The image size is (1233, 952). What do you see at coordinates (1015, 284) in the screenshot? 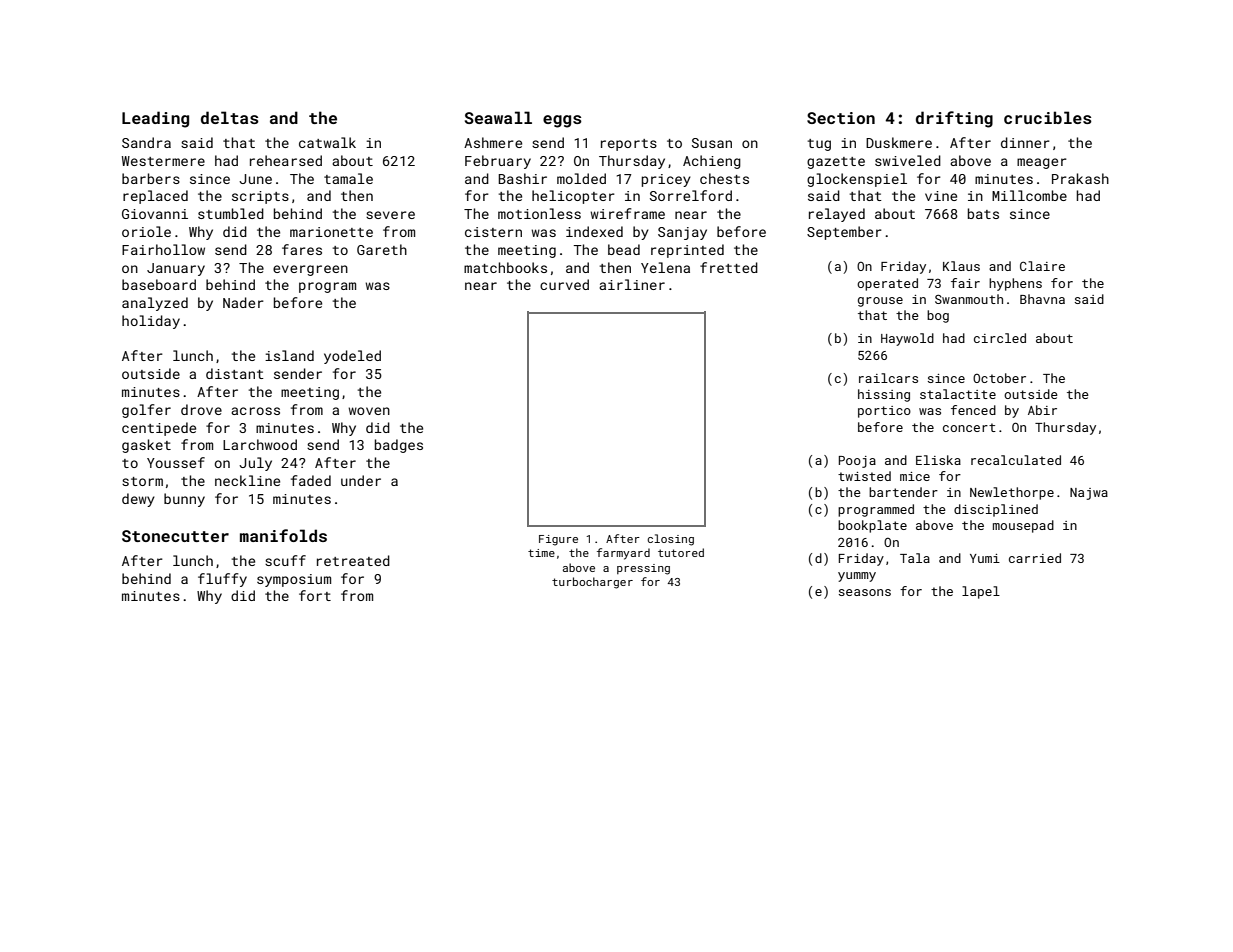
I see `hyphens` at bounding box center [1015, 284].
